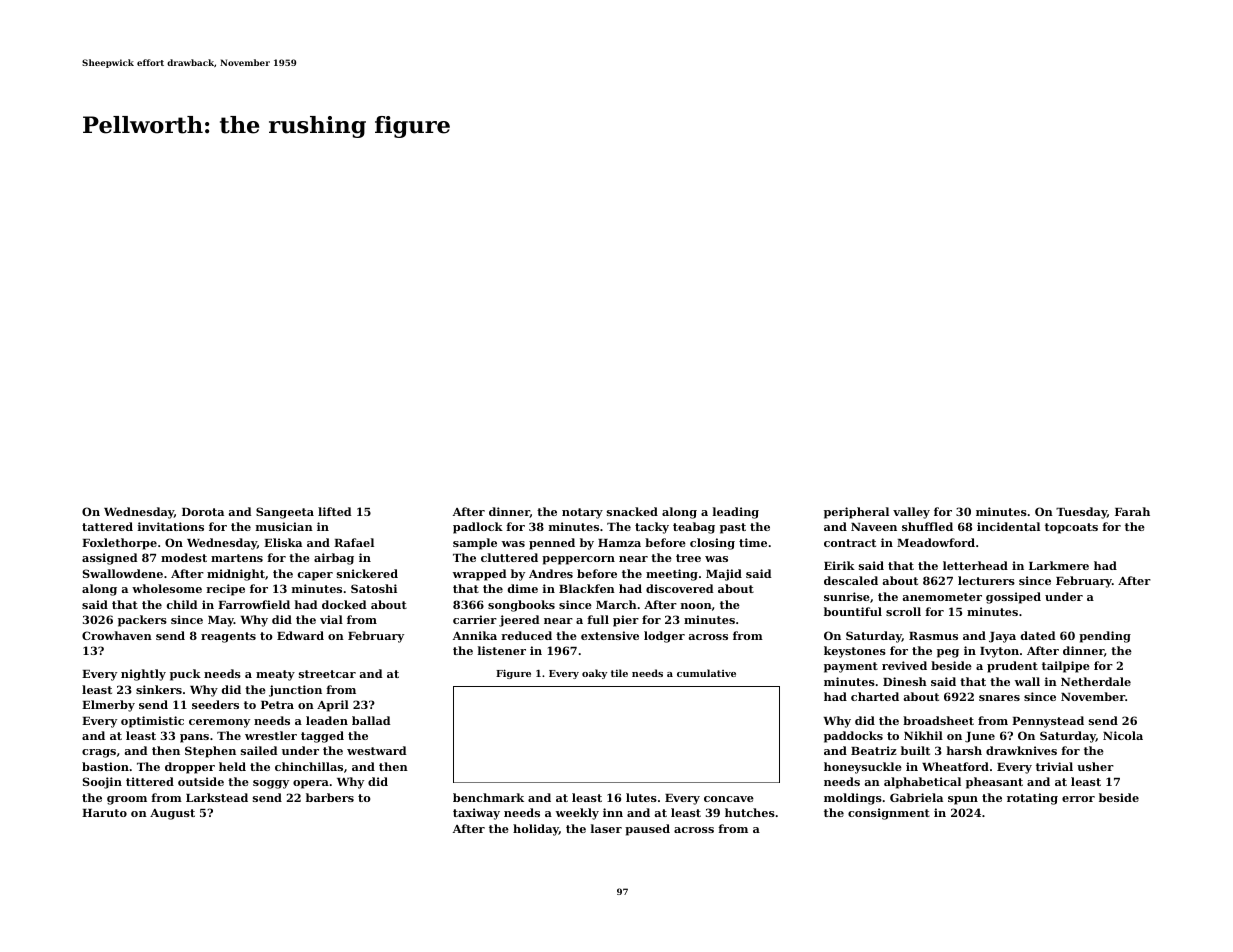 Image resolution: width=1233 pixels, height=952 pixels. What do you see at coordinates (219, 723) in the document?
I see `ceremony` at bounding box center [219, 723].
